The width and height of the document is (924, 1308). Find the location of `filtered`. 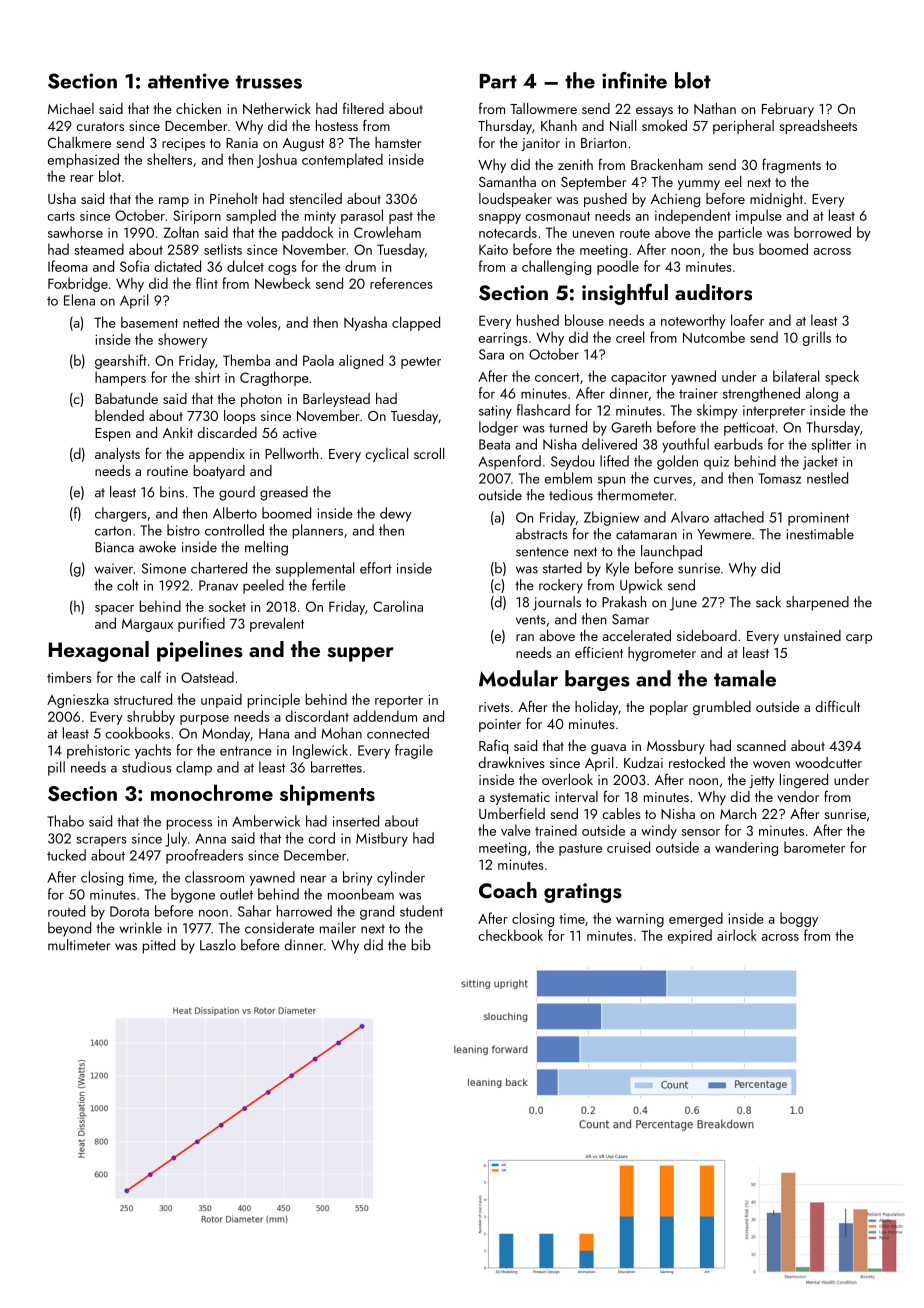

filtered is located at coordinates (363, 108).
